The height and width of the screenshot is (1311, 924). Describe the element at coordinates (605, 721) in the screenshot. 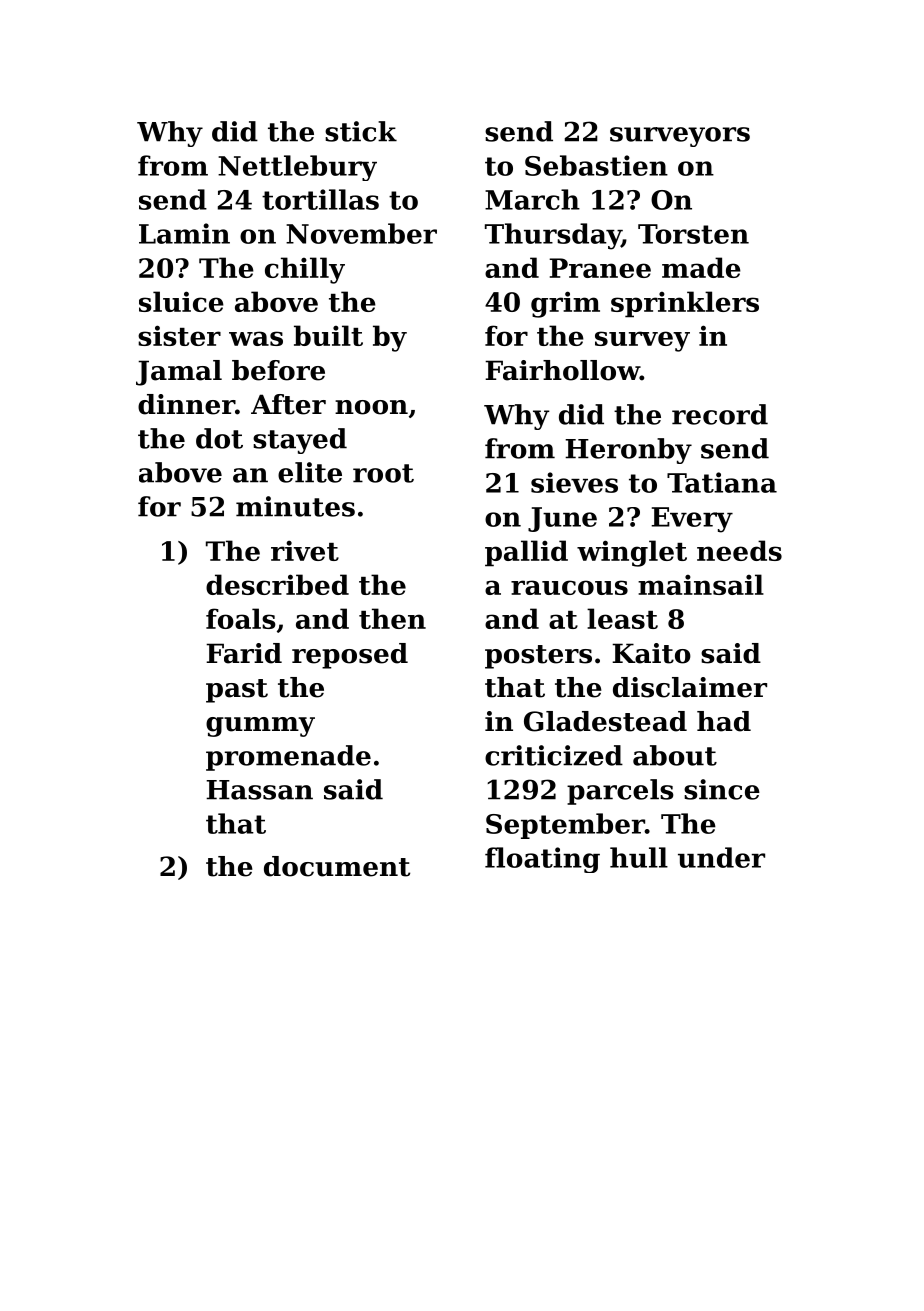

I see `Gladestead` at that location.
